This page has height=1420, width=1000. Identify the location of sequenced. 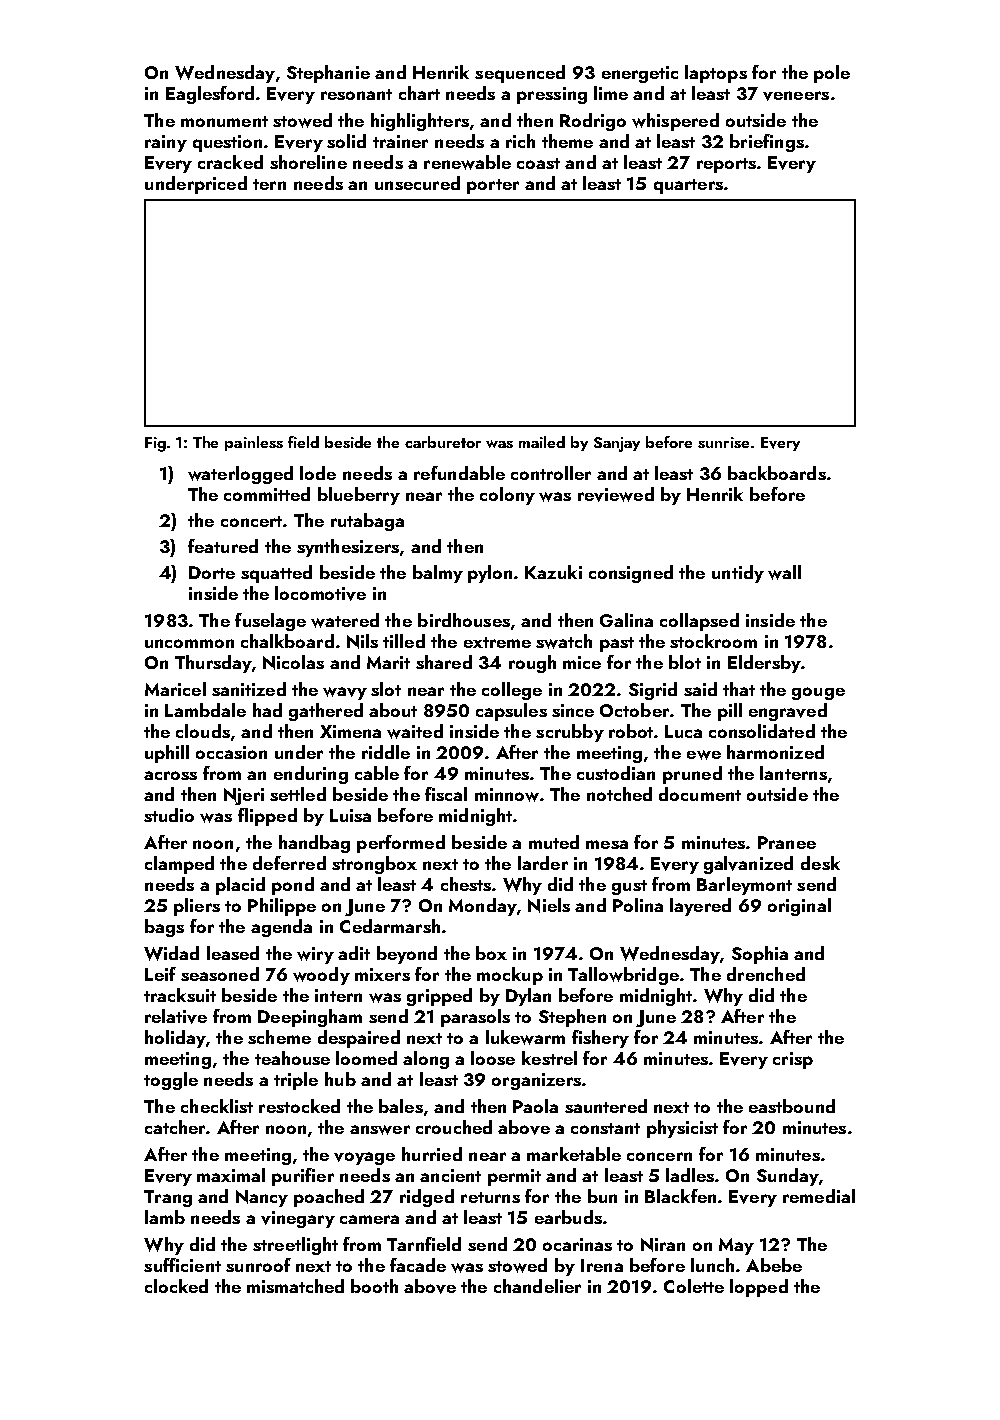
(520, 74).
